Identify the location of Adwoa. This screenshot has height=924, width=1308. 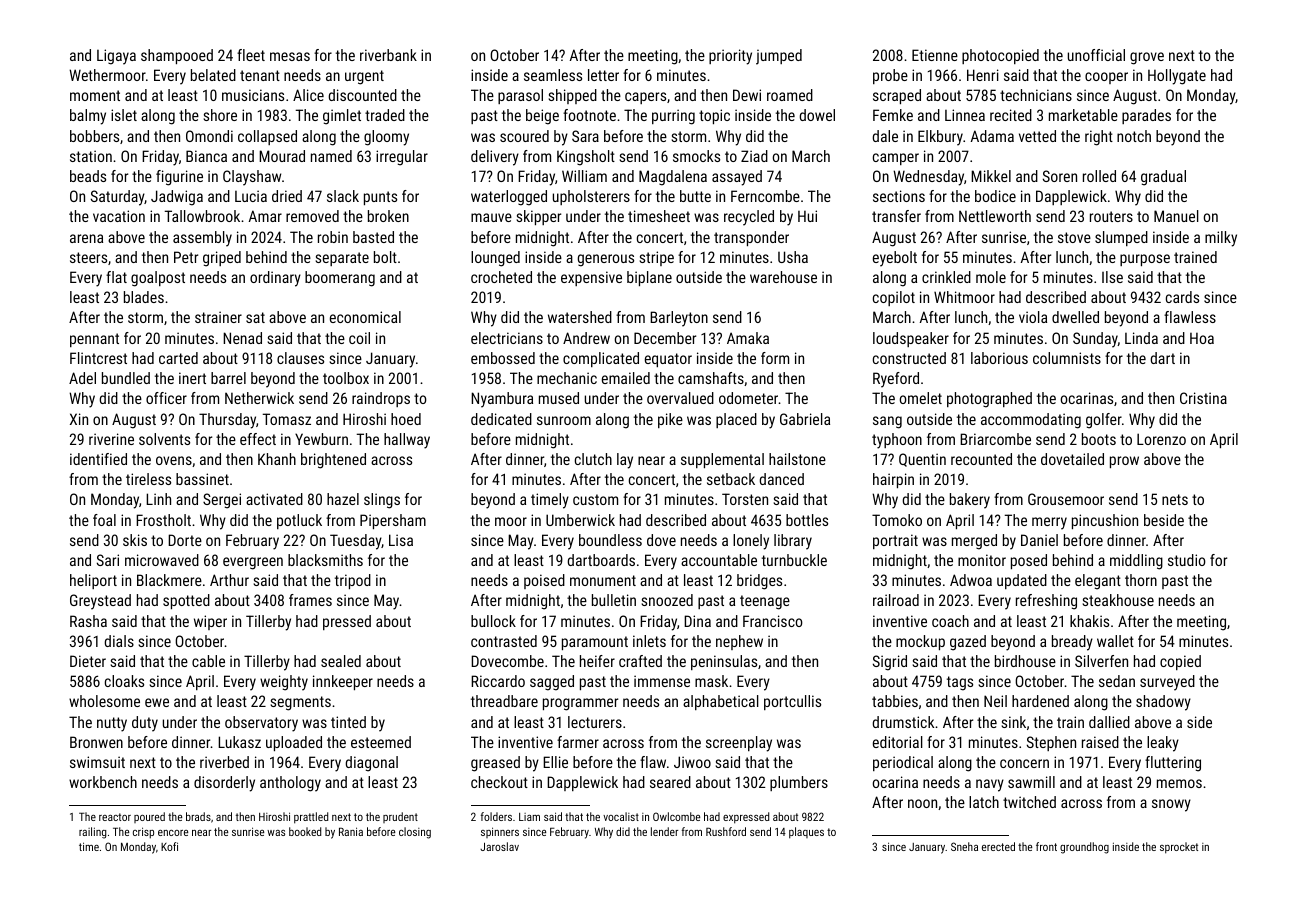
(971, 580).
